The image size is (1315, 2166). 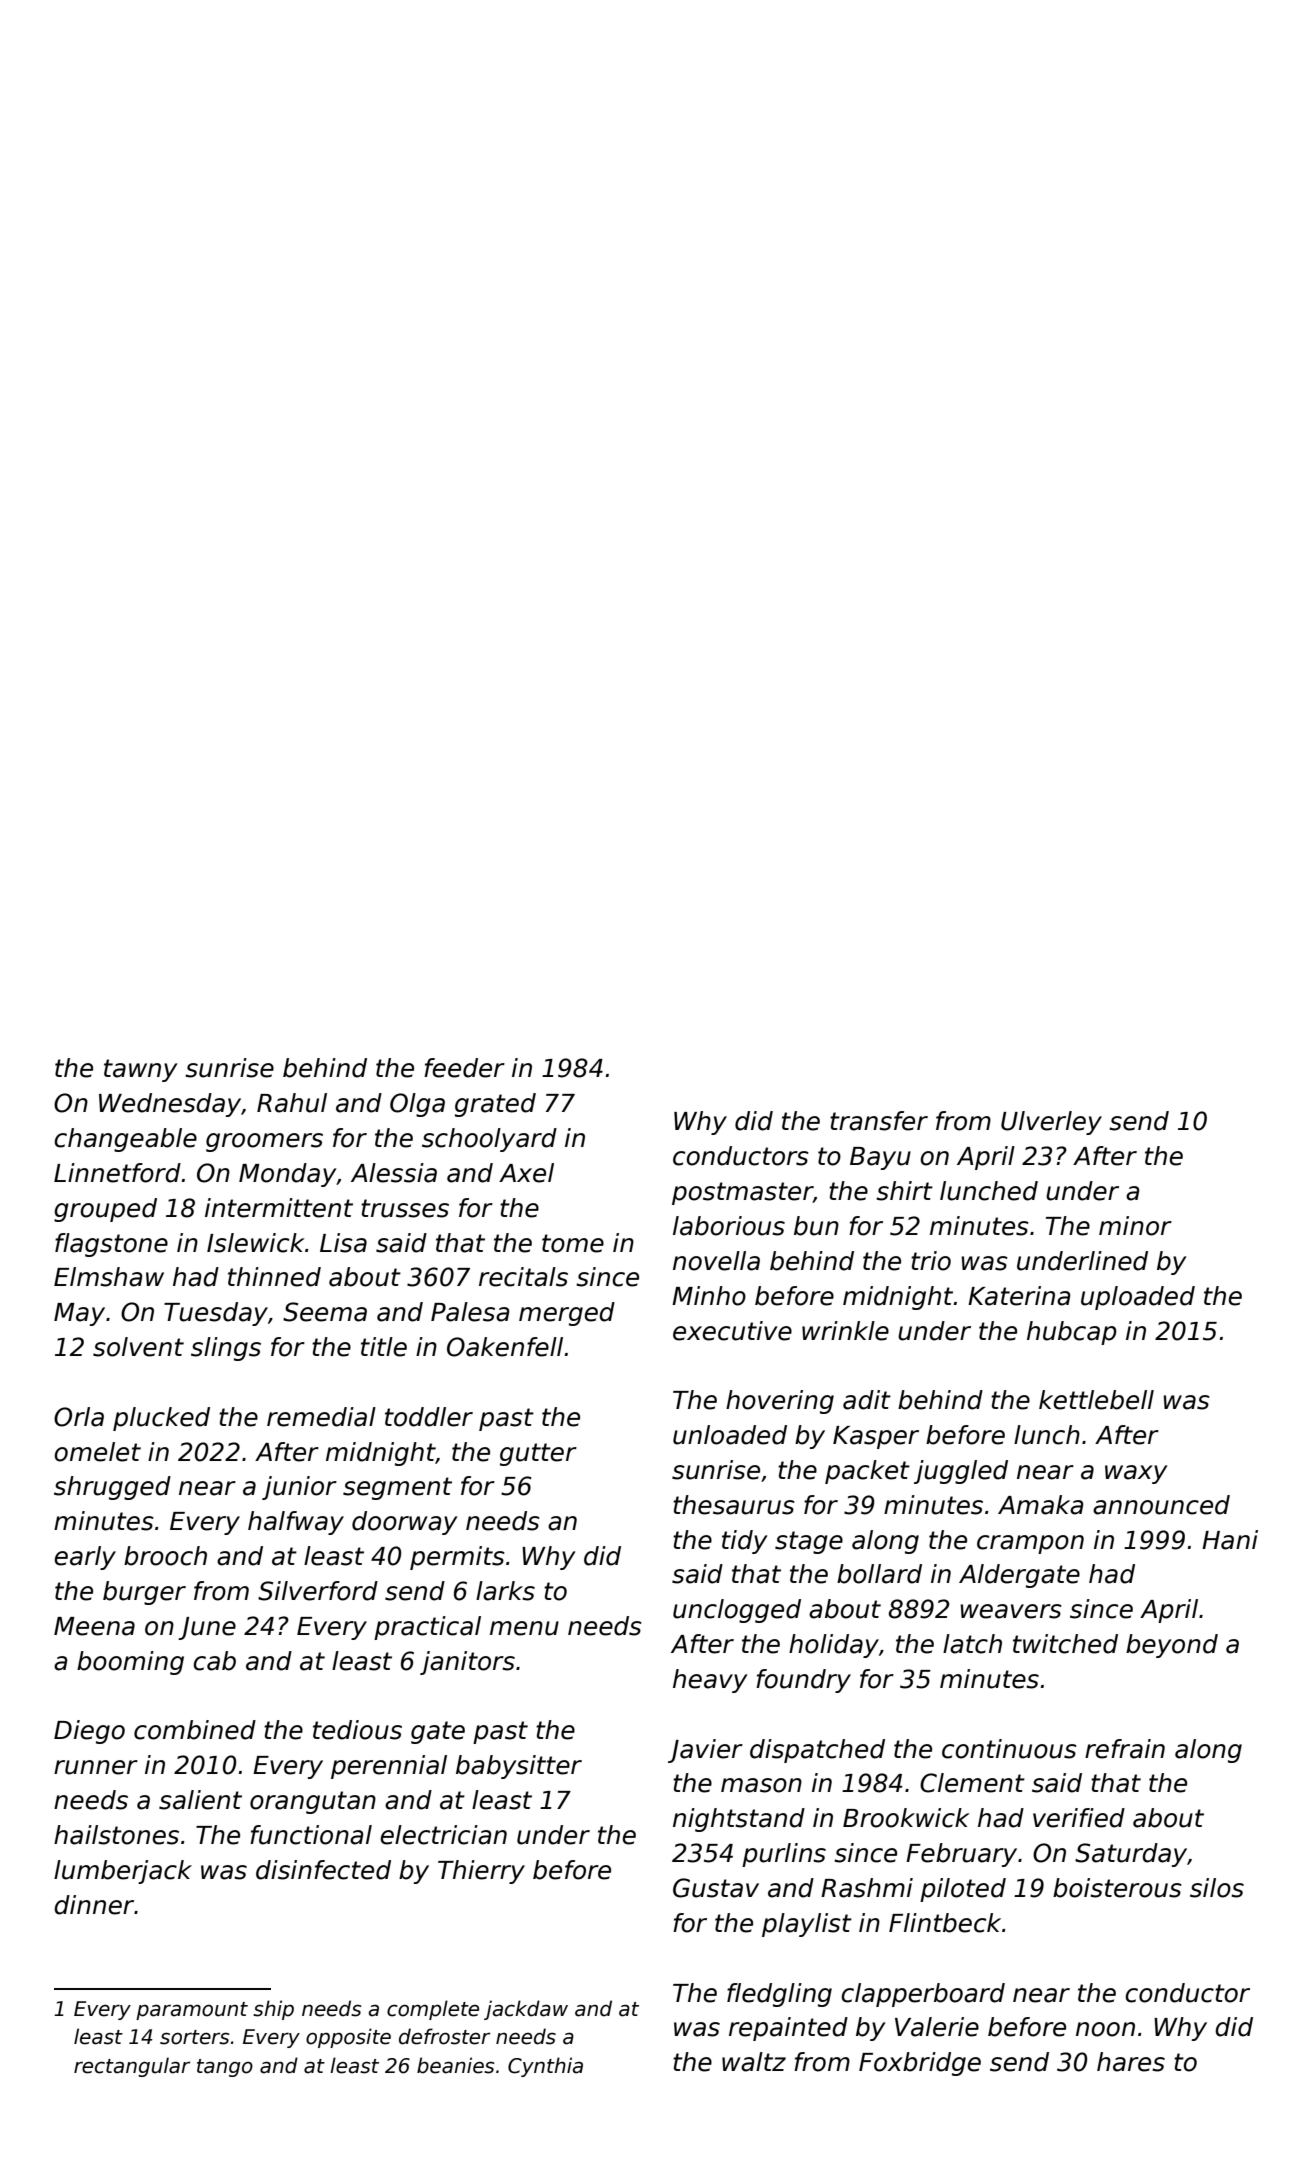 I want to click on Amaka, so click(x=1041, y=1505).
